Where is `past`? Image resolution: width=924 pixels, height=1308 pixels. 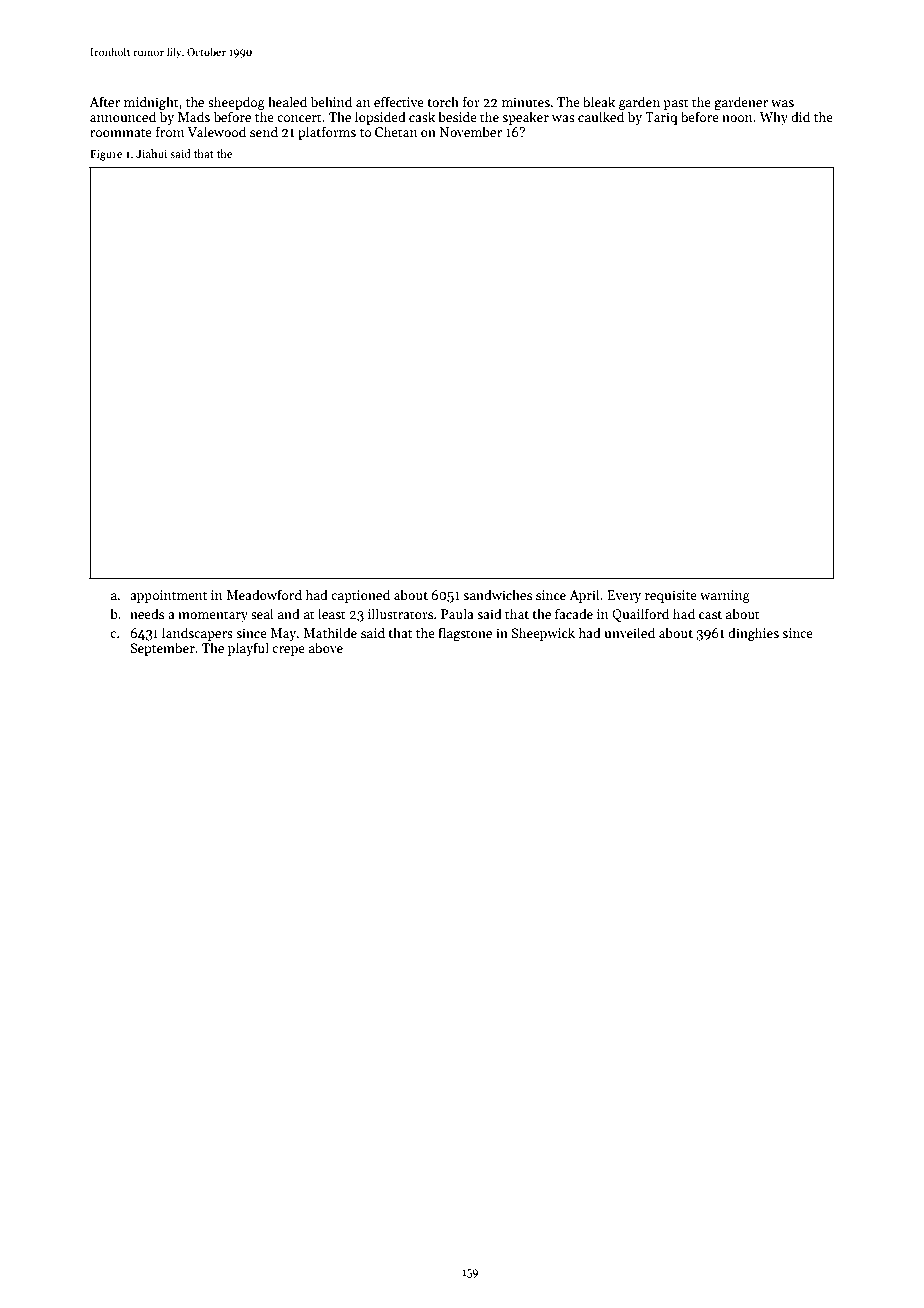 past is located at coordinates (676, 104).
